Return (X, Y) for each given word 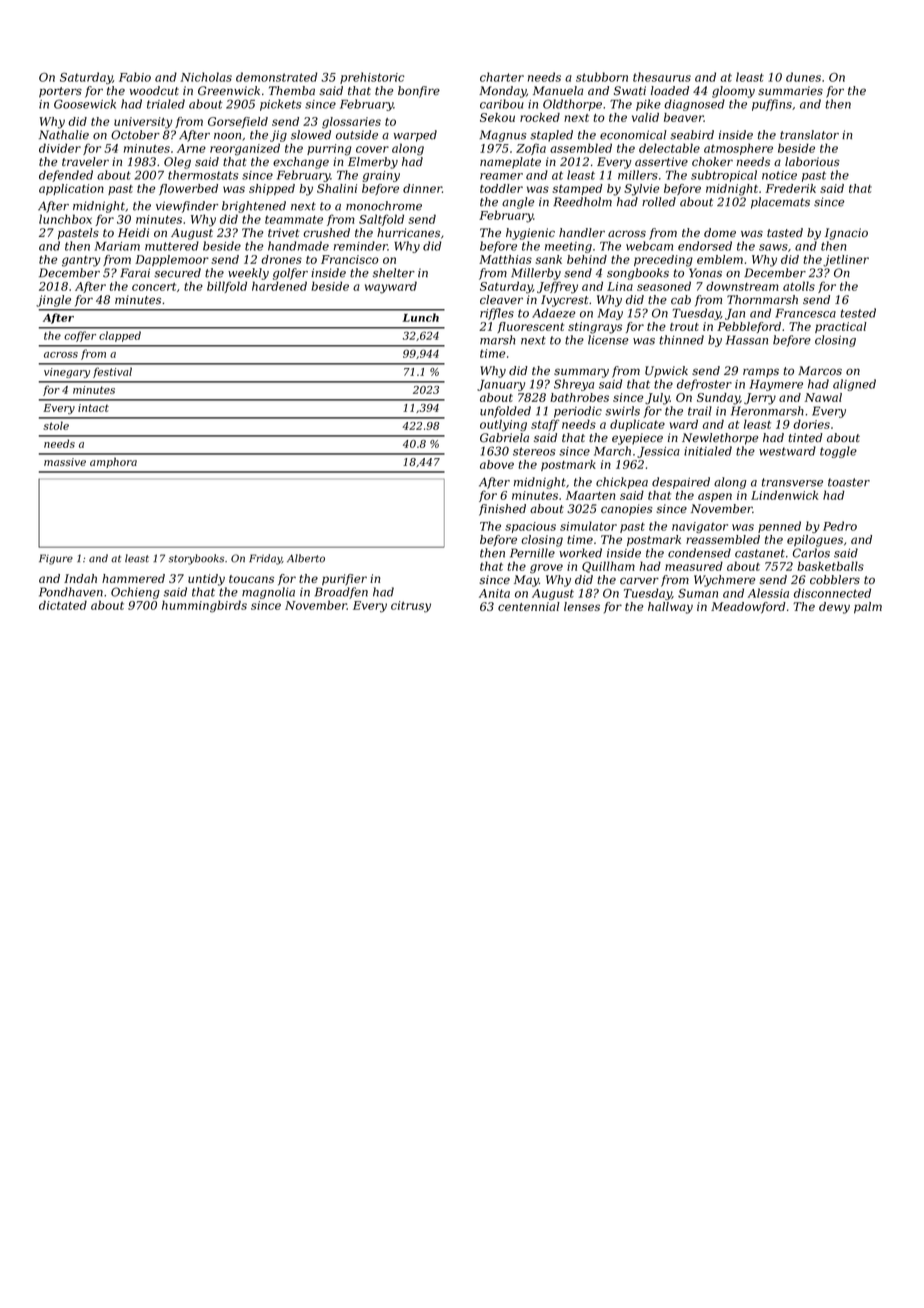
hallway (670, 608)
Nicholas (206, 77)
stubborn (602, 77)
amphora (113, 463)
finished (502, 510)
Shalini (337, 188)
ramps (761, 373)
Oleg (177, 163)
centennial (529, 606)
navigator (700, 527)
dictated (63, 605)
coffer (80, 336)
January (501, 385)
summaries (790, 90)
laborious (812, 161)
